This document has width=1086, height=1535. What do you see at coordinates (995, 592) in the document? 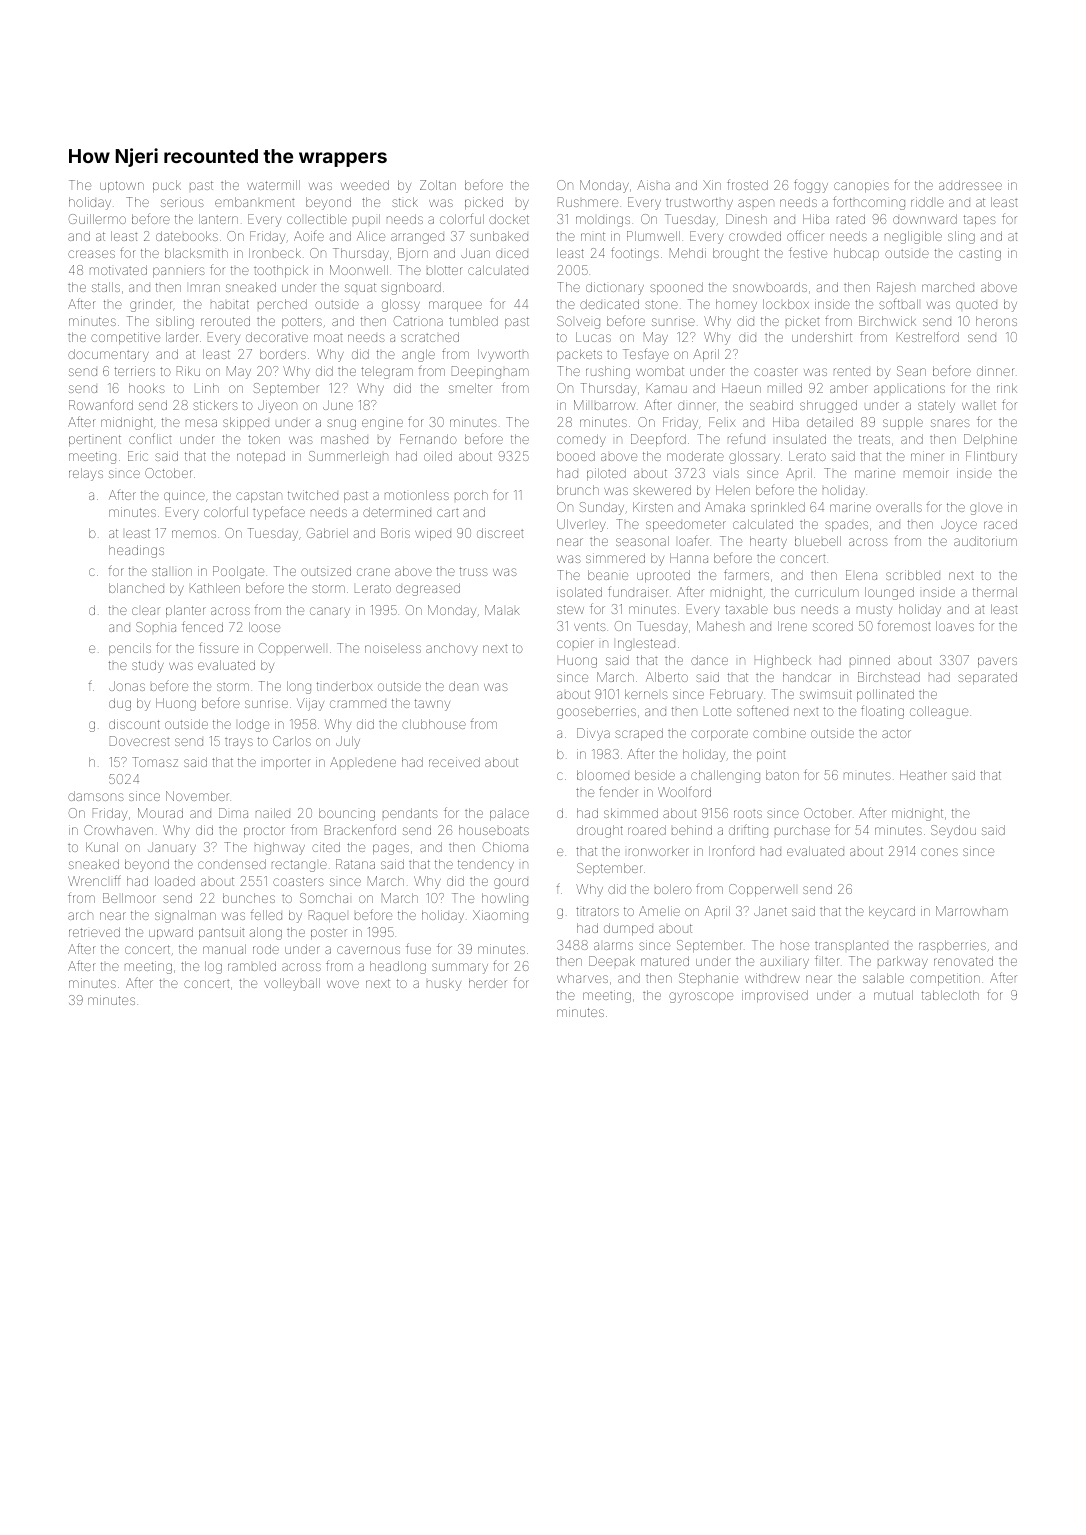
I see `thermal` at bounding box center [995, 592].
